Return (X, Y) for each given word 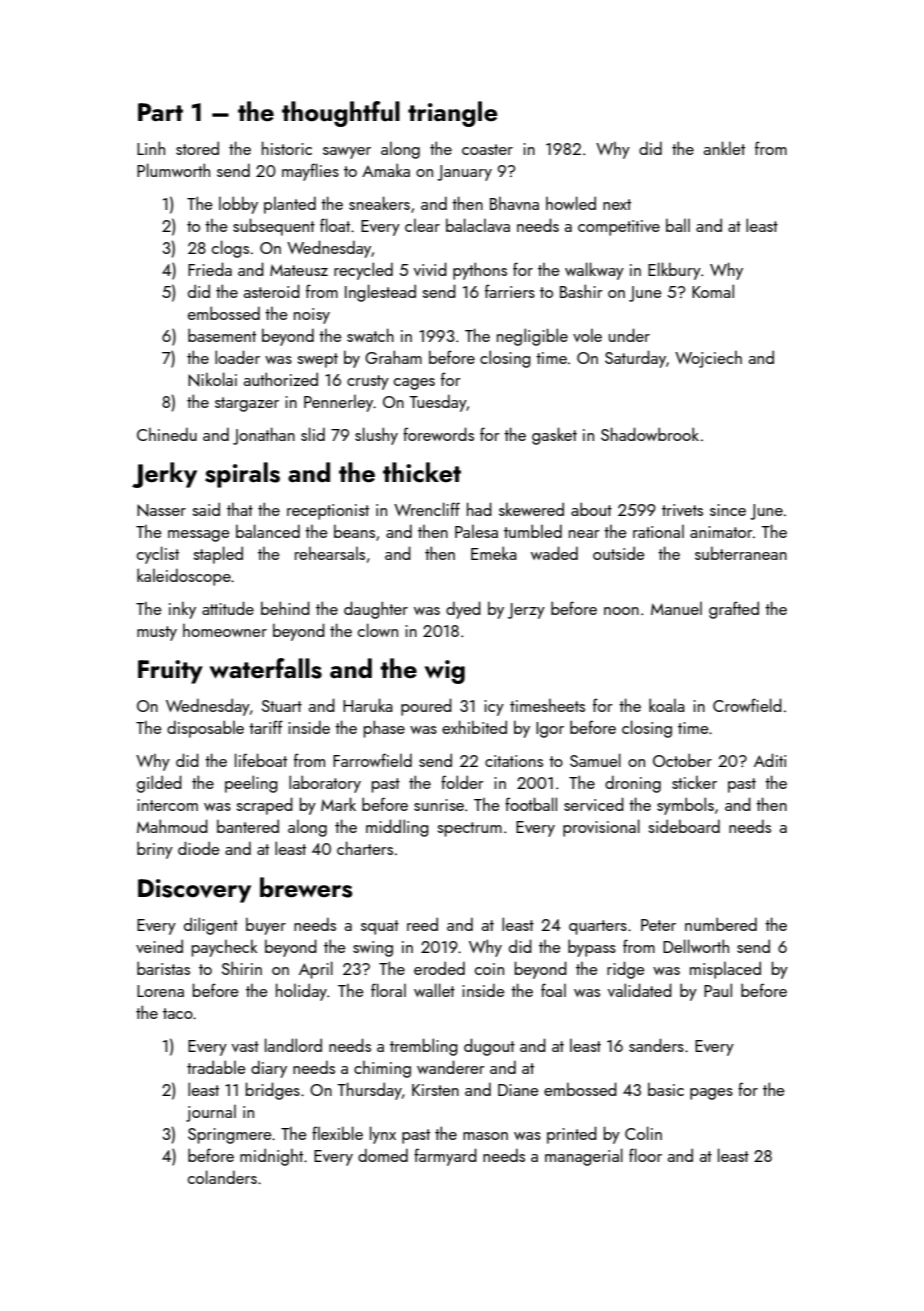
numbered (721, 924)
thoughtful (341, 114)
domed (383, 1155)
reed (422, 924)
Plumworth (173, 170)
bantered (248, 826)
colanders (222, 1177)
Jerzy (526, 611)
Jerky (164, 475)
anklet (724, 148)
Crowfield (747, 705)
